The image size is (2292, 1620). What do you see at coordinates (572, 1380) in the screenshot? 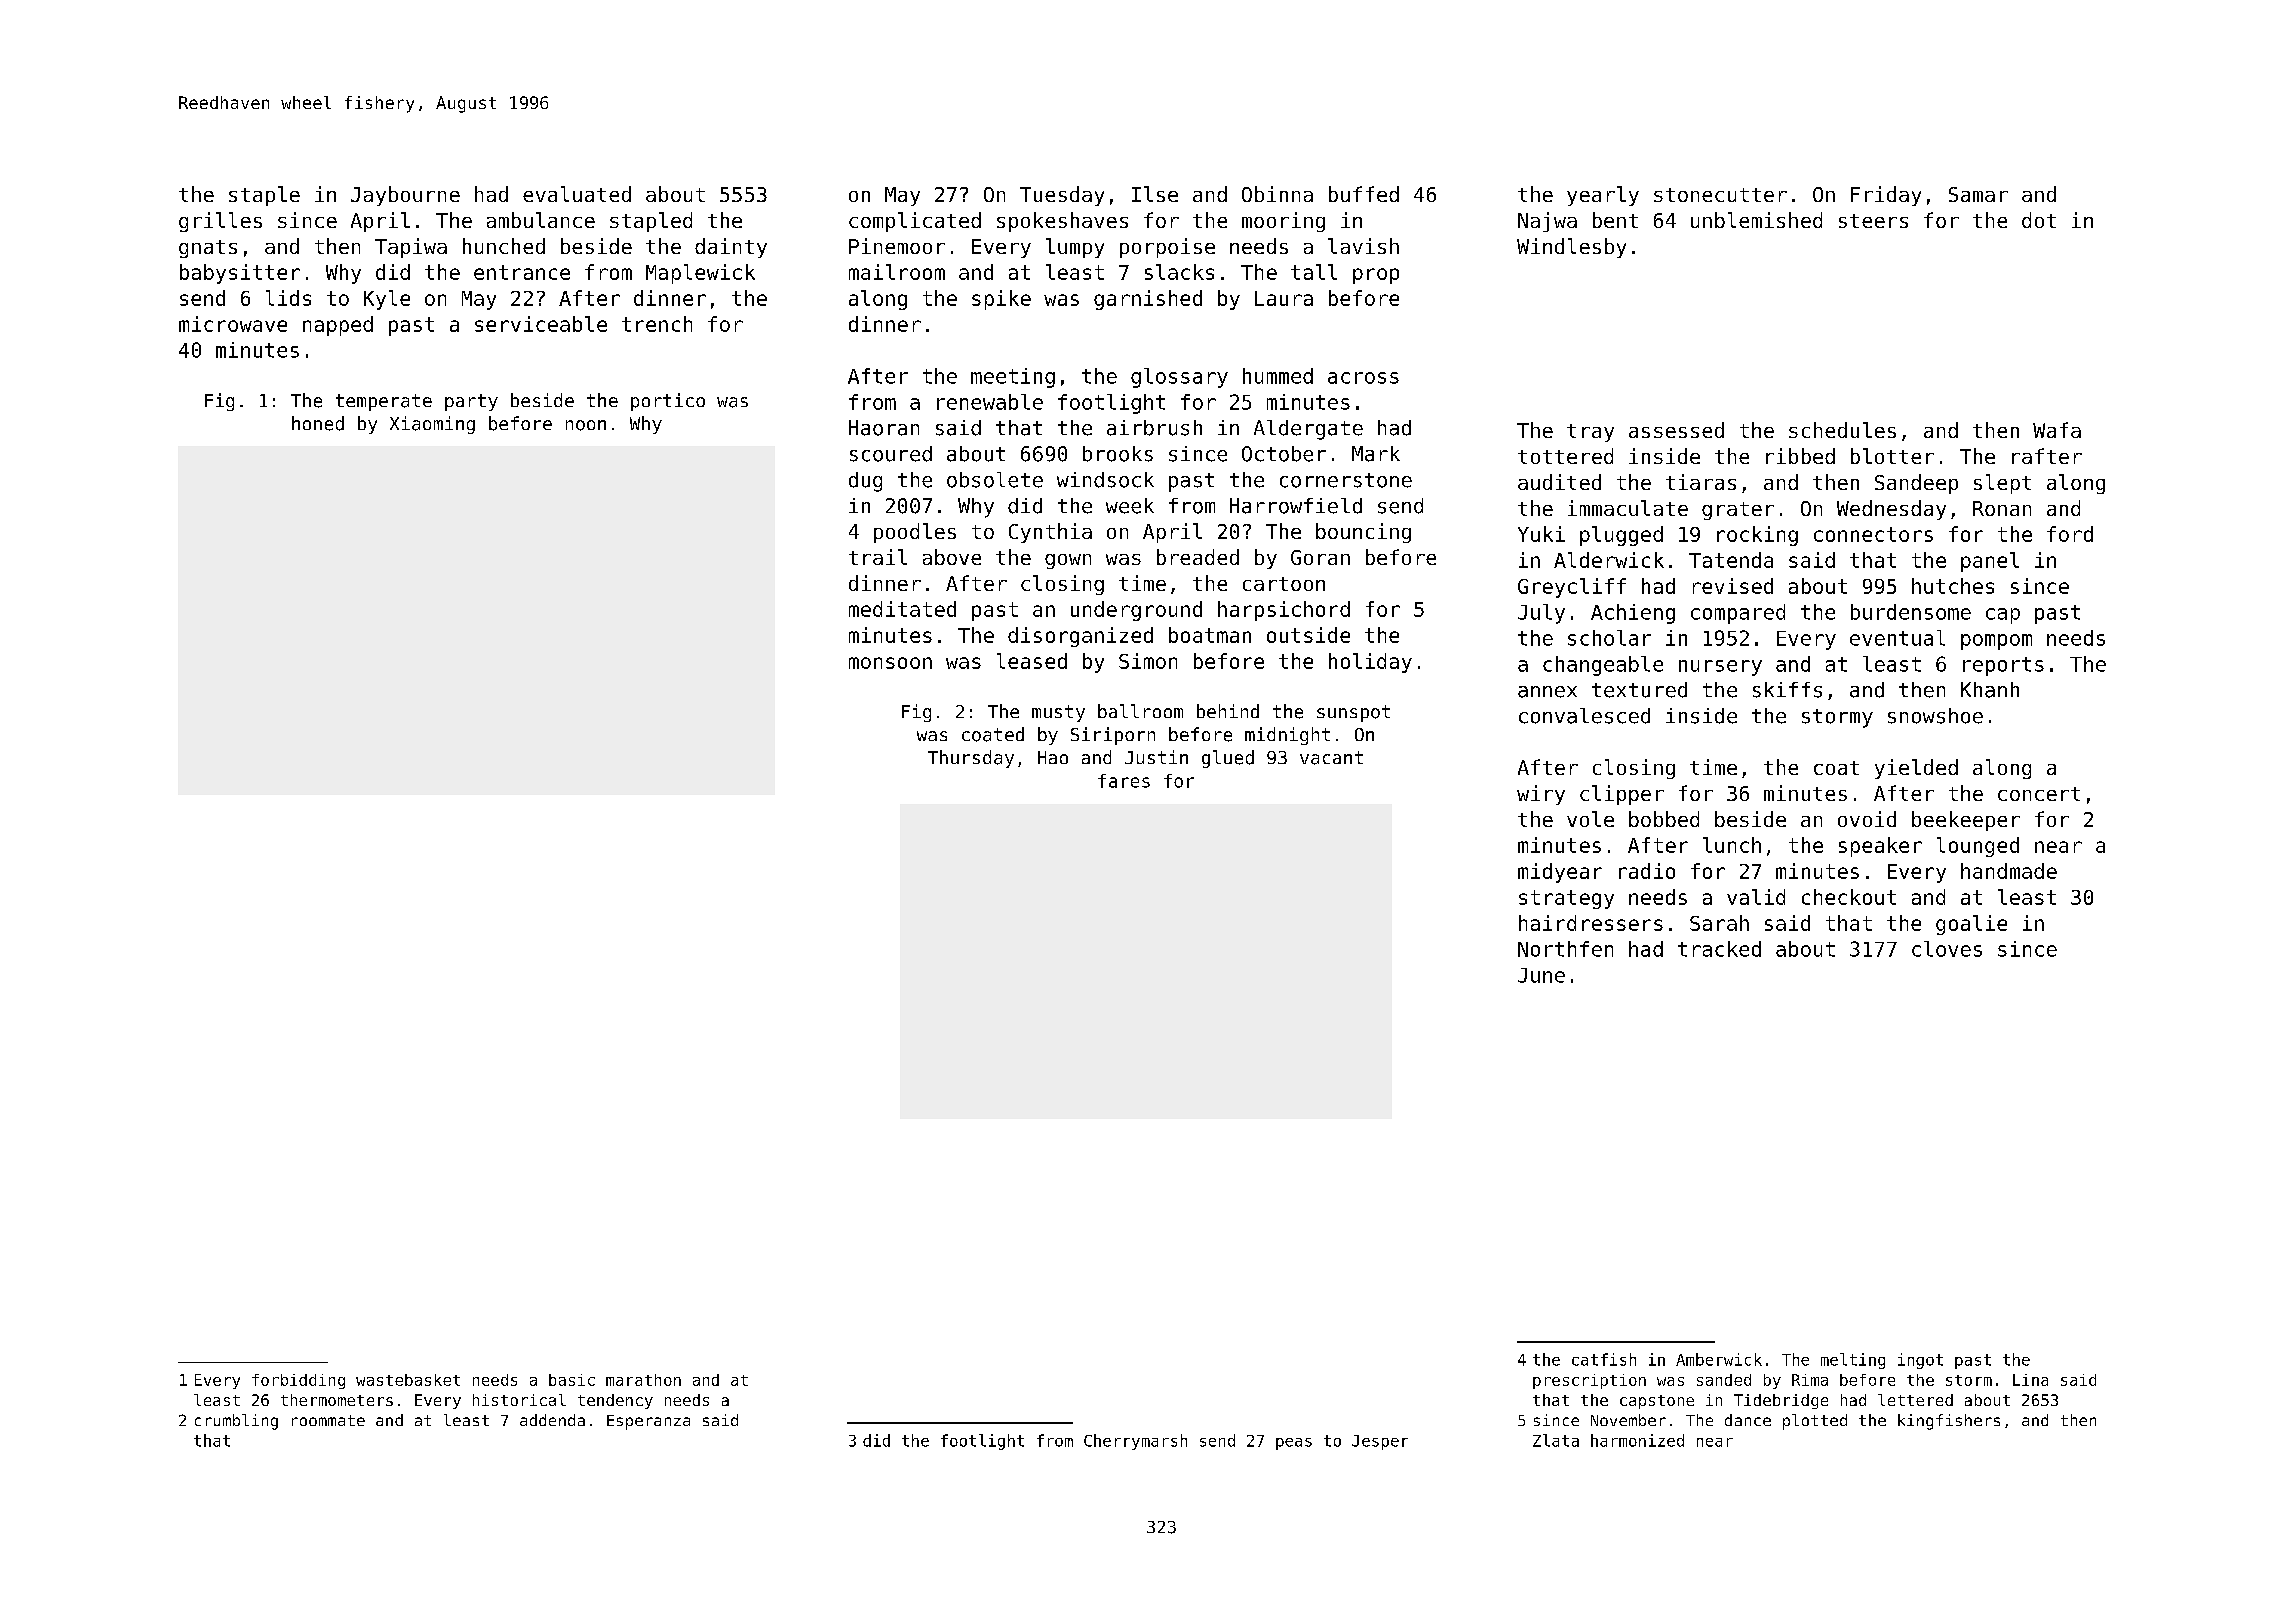
I see `basic` at bounding box center [572, 1380].
